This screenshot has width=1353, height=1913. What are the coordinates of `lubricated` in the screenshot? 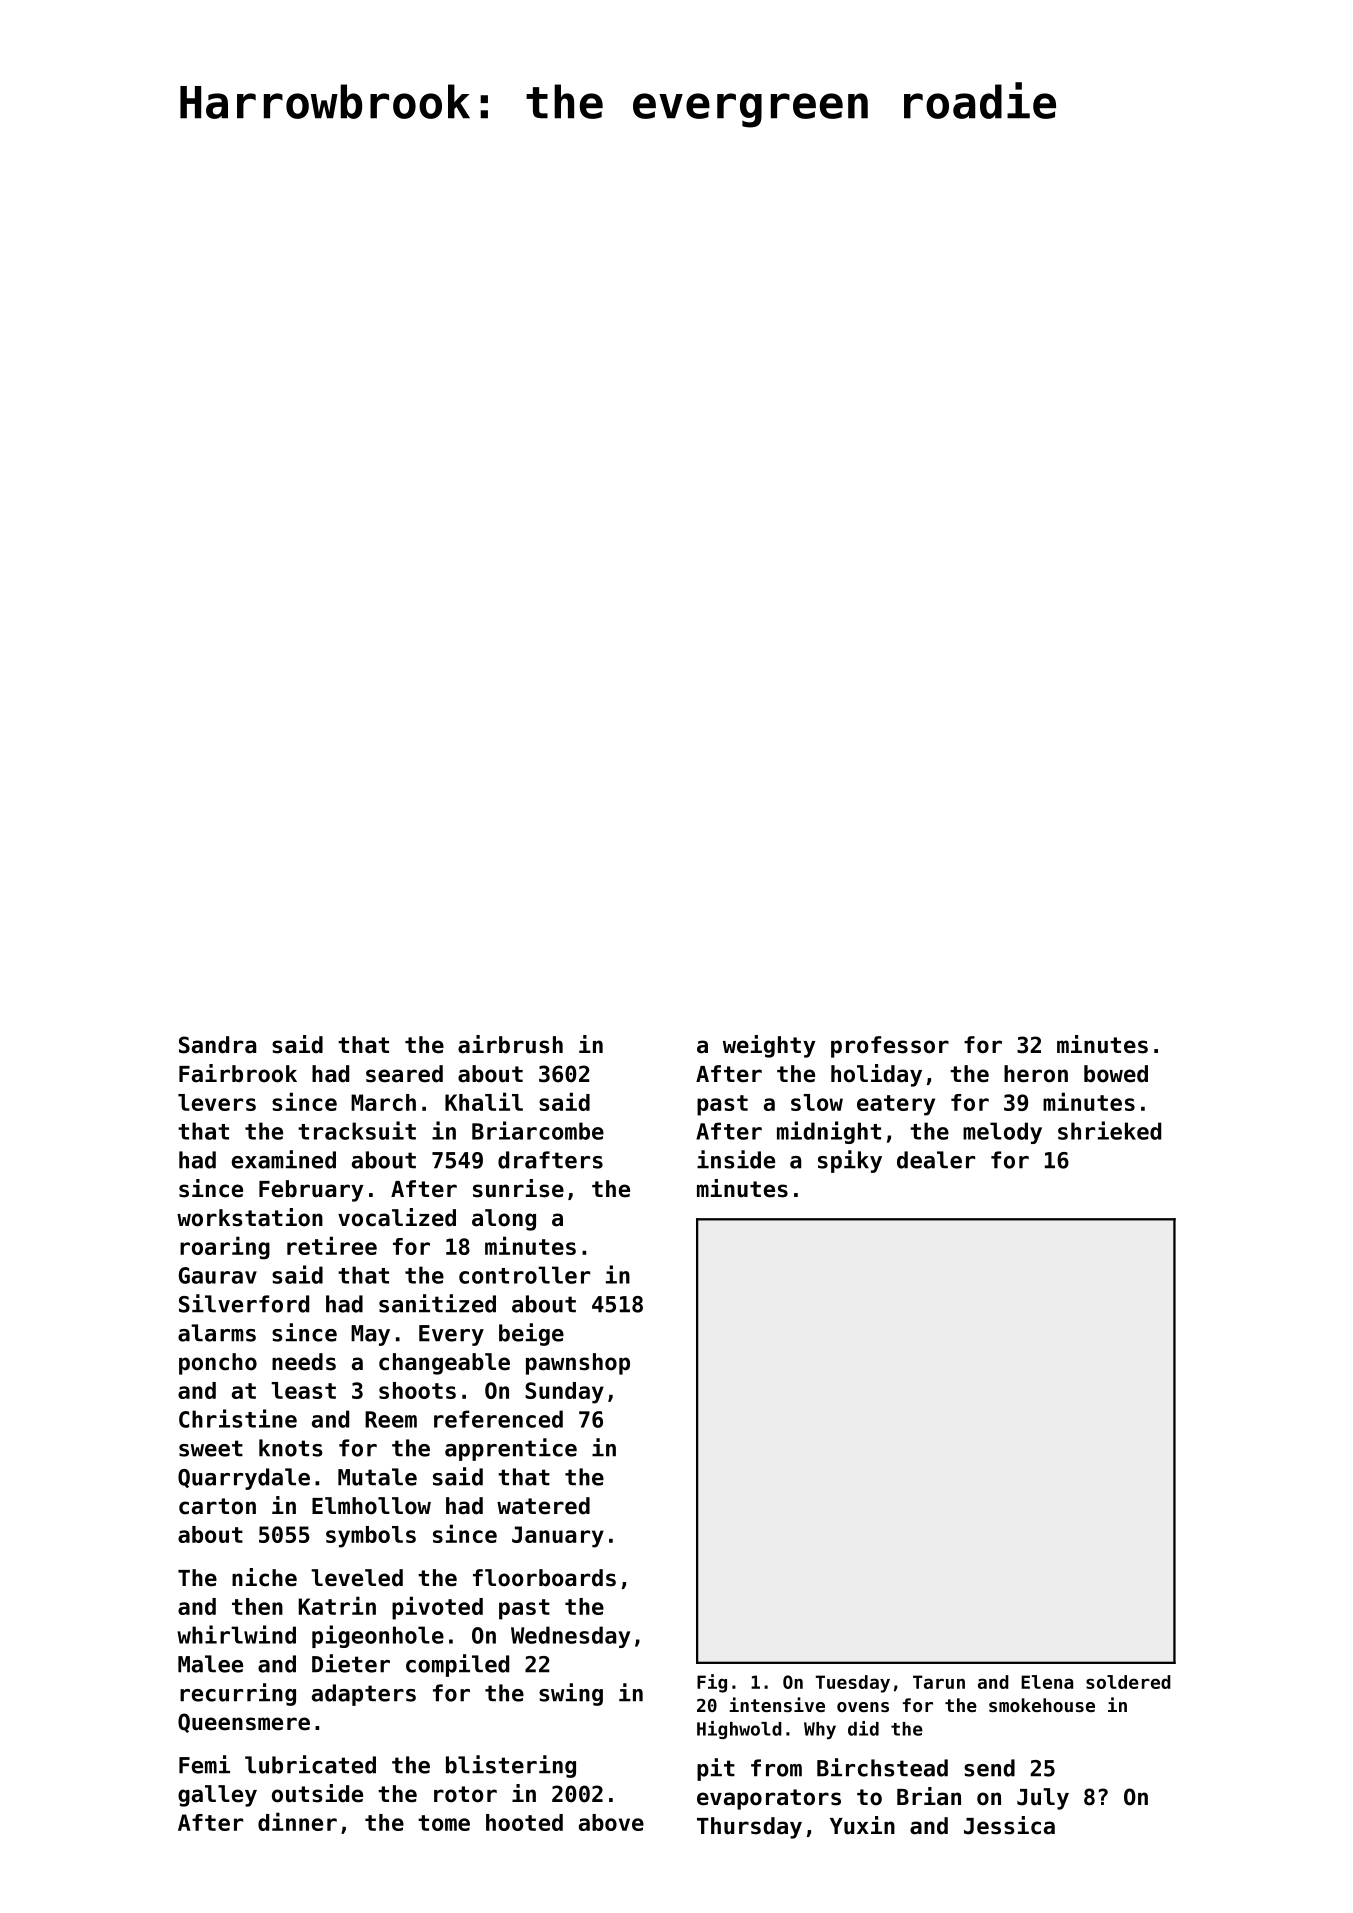 It's located at (310, 1764).
